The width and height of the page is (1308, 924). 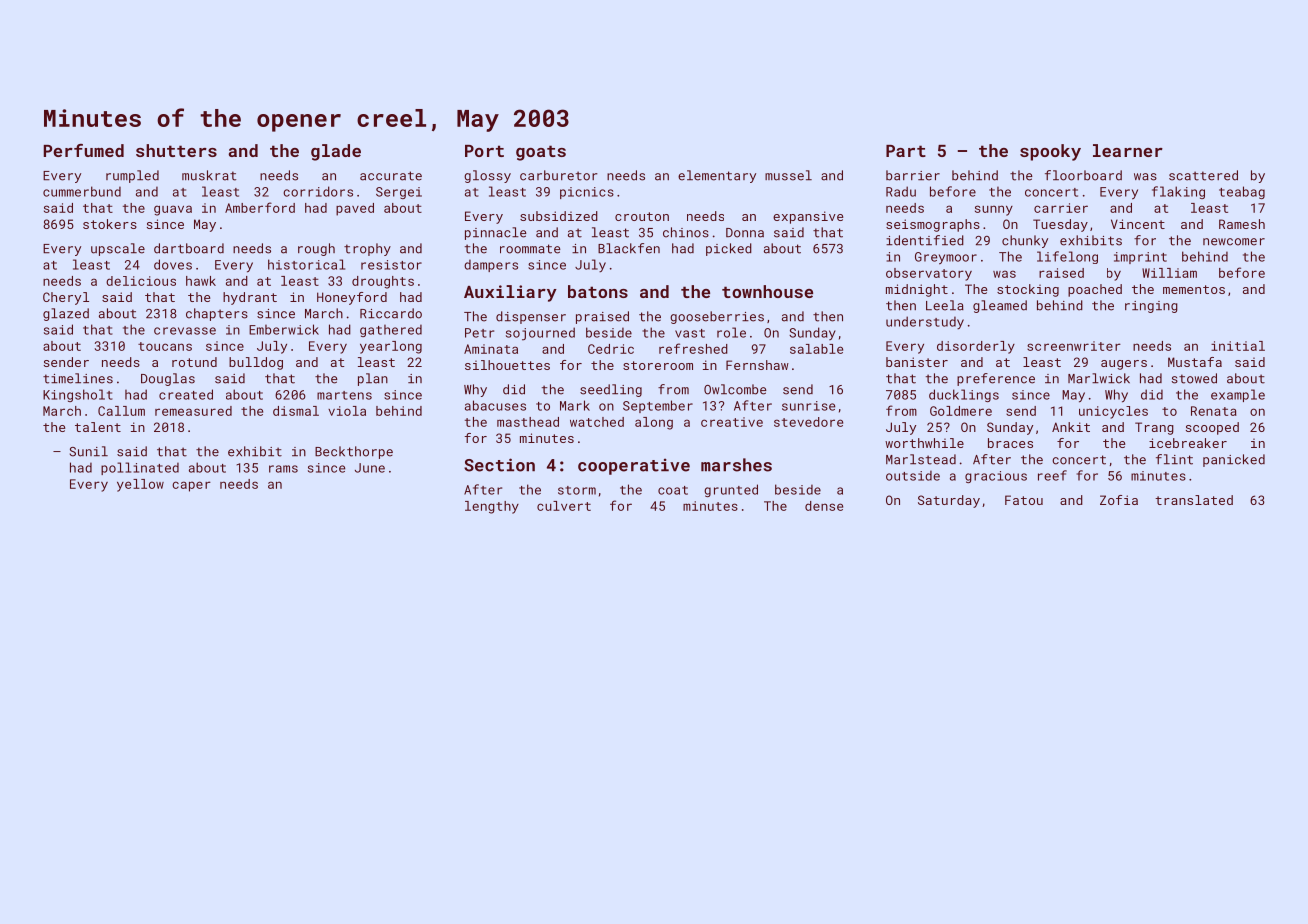 I want to click on doves, so click(x=173, y=264).
